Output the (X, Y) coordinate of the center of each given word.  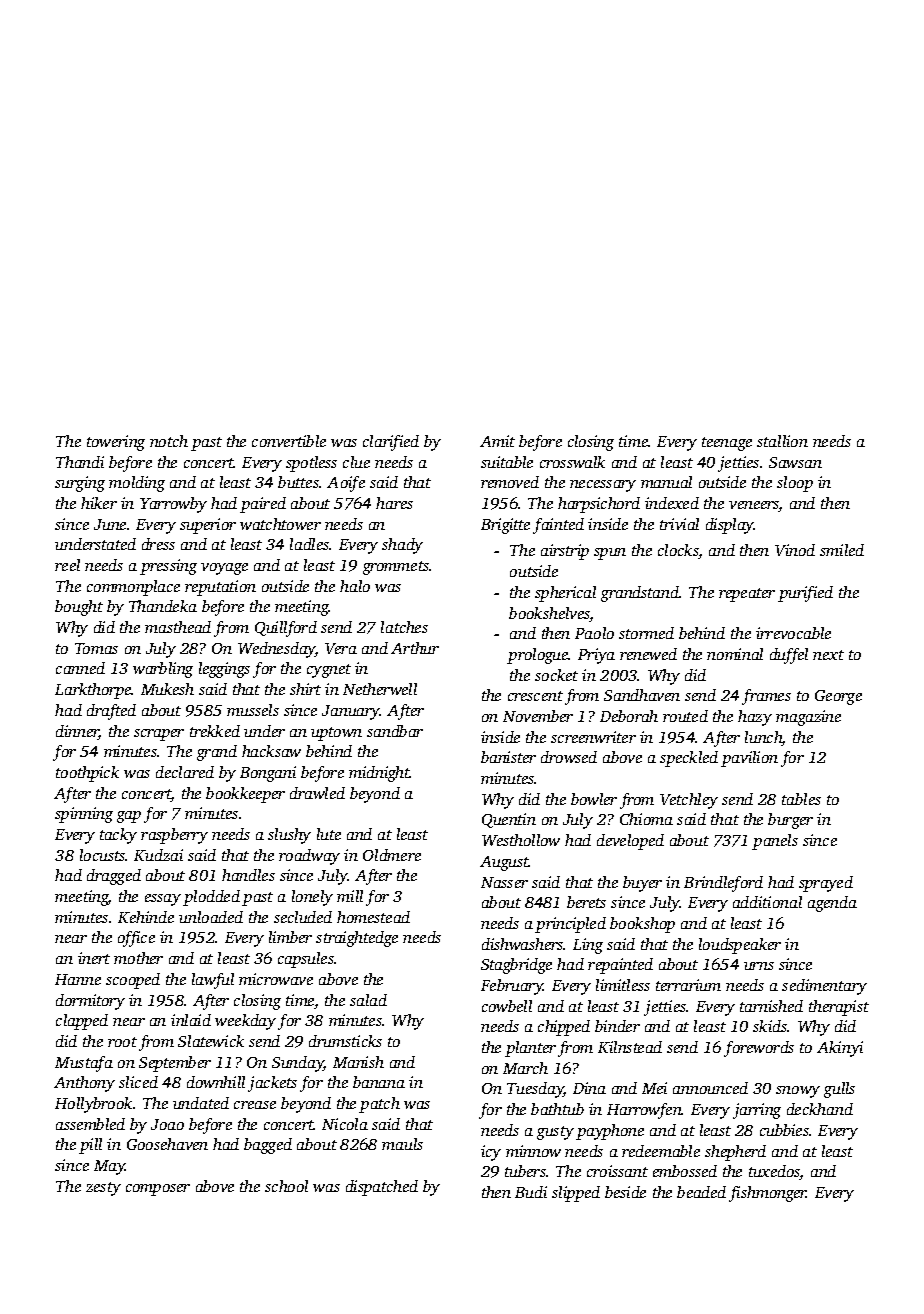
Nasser (504, 882)
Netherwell (380, 689)
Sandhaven (642, 695)
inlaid (191, 1020)
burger (790, 821)
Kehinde (146, 917)
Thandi (80, 462)
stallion (782, 441)
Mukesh (167, 689)
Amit (497, 441)
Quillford (286, 629)
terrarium (688, 985)
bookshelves (549, 614)
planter (530, 1049)
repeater (747, 595)
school (286, 1186)
